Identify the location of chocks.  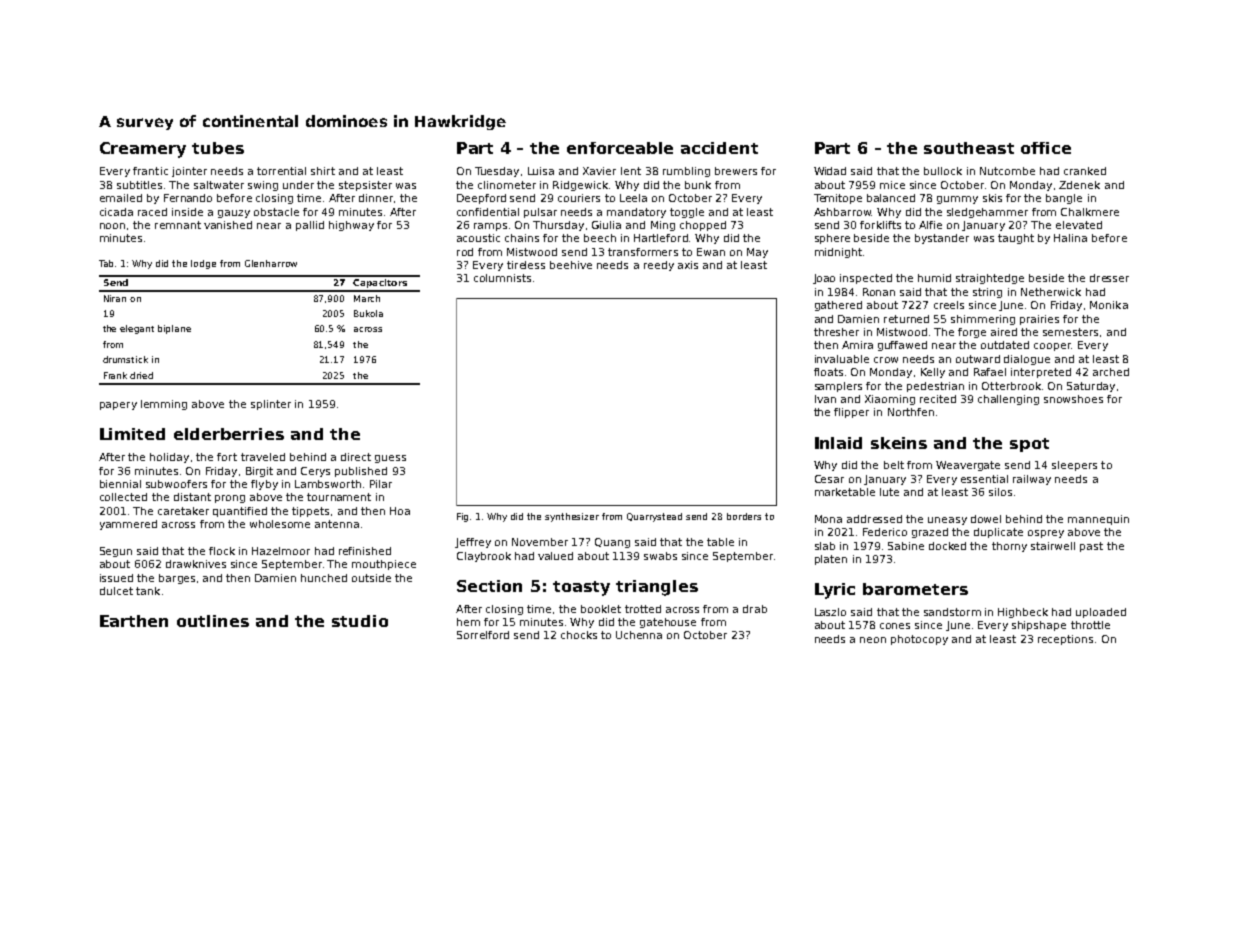
(579, 635).
